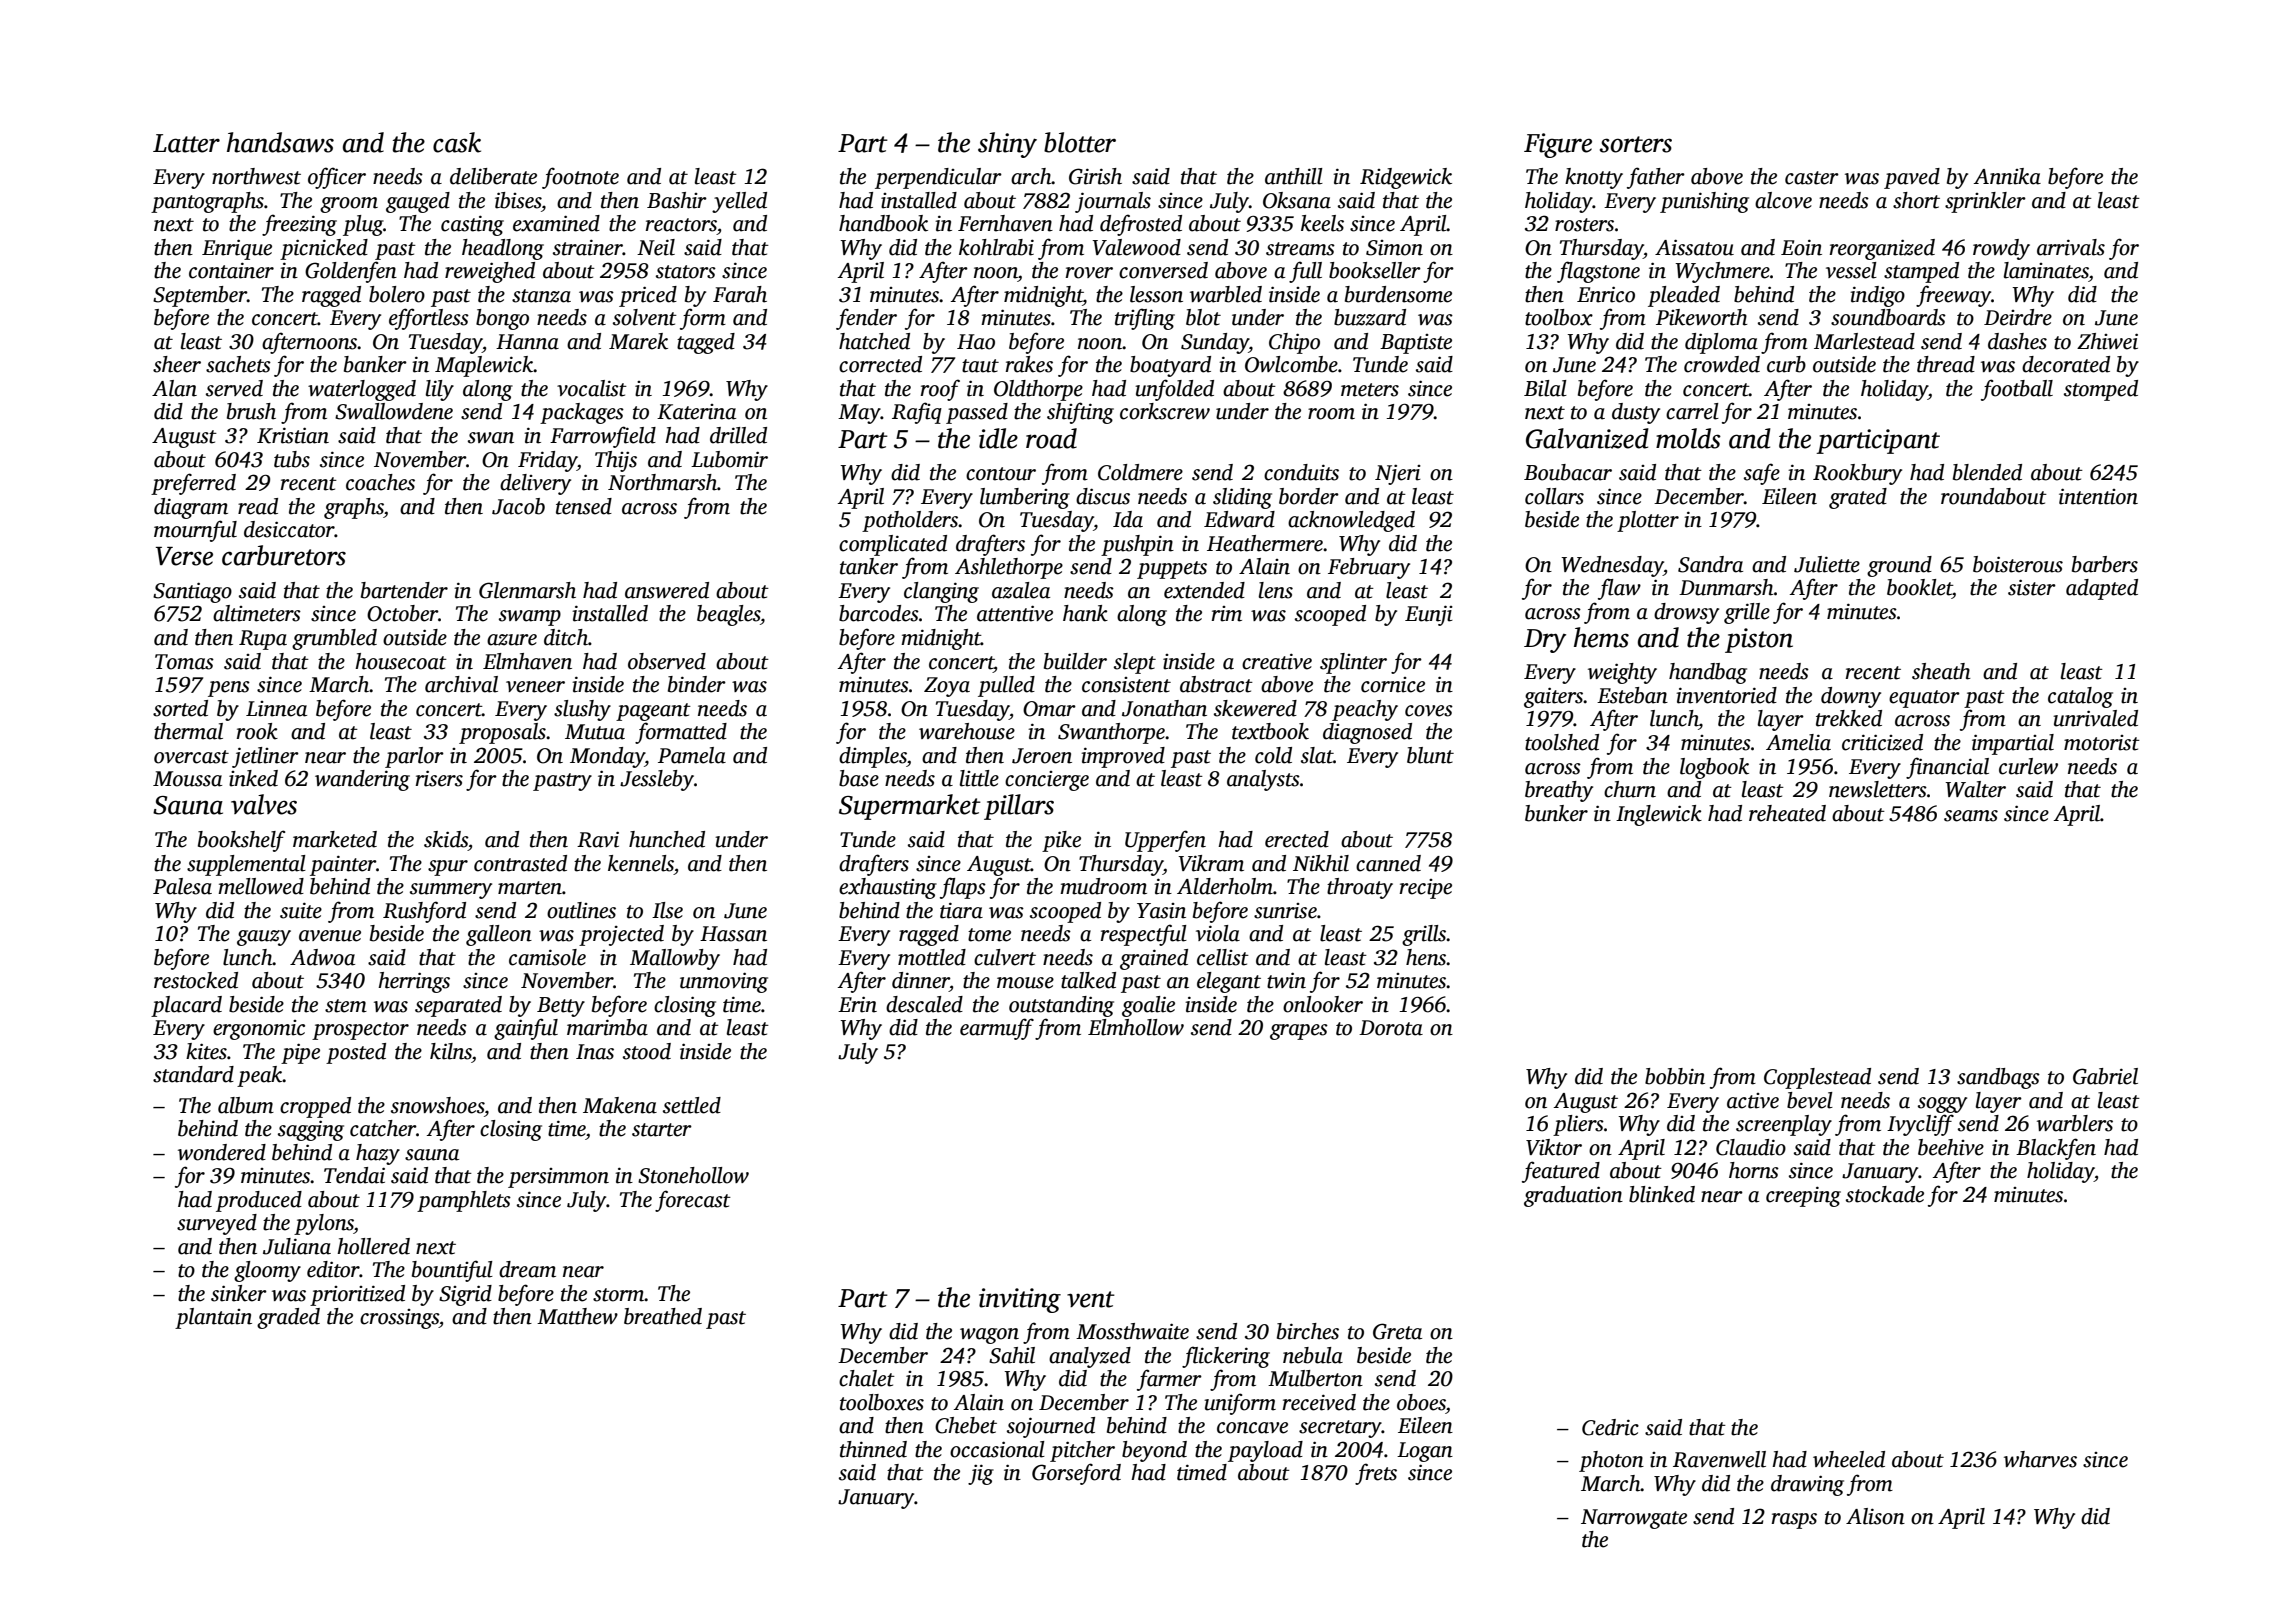 Image resolution: width=2292 pixels, height=1620 pixels. I want to click on carburetors, so click(284, 555).
